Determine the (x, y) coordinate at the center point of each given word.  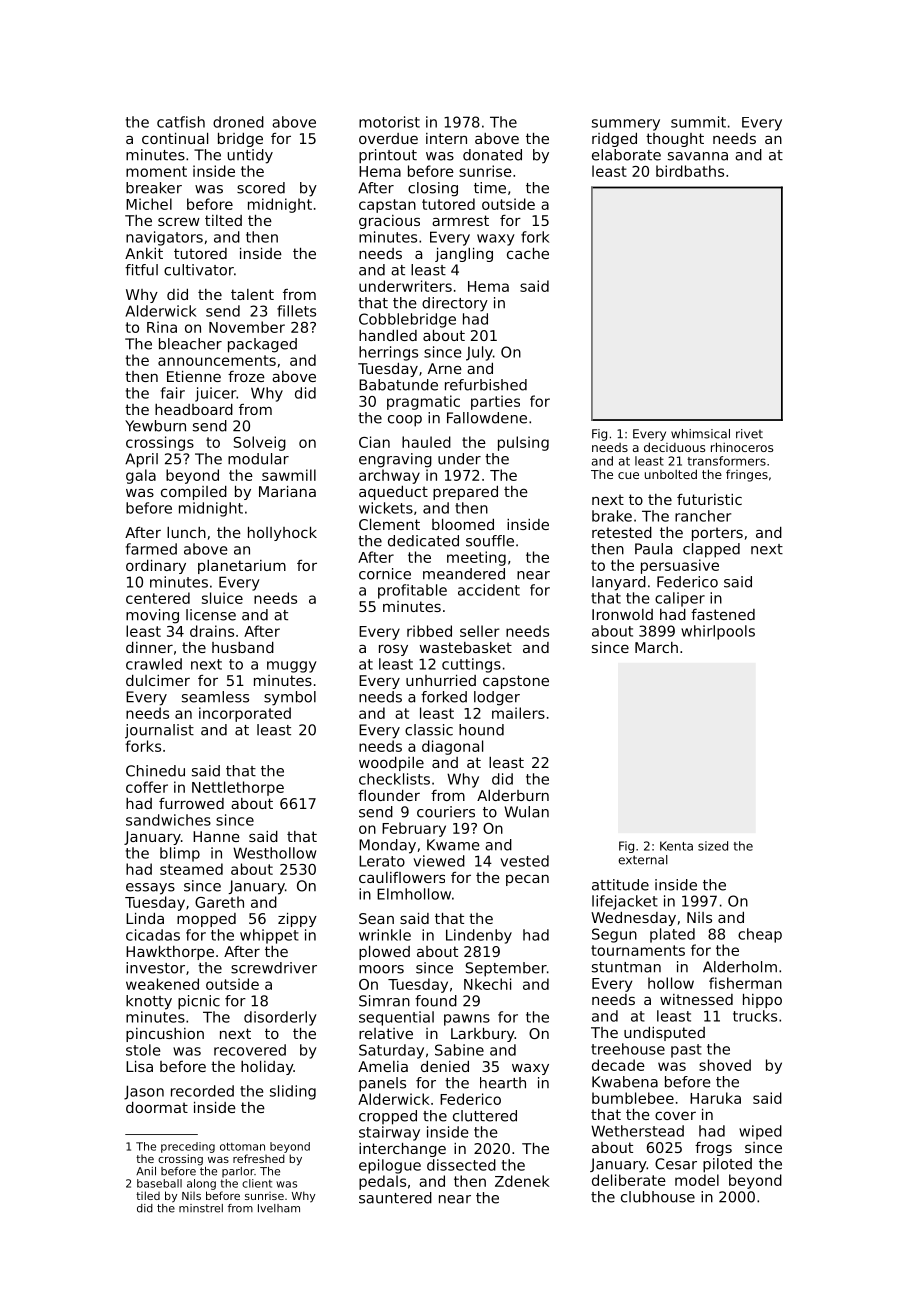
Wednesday (633, 919)
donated (492, 155)
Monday (387, 846)
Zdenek (522, 1181)
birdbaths (690, 171)
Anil (146, 1171)
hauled (426, 442)
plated (672, 935)
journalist (159, 731)
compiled (194, 493)
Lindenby (479, 936)
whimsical (700, 434)
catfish (181, 122)
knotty (149, 1002)
